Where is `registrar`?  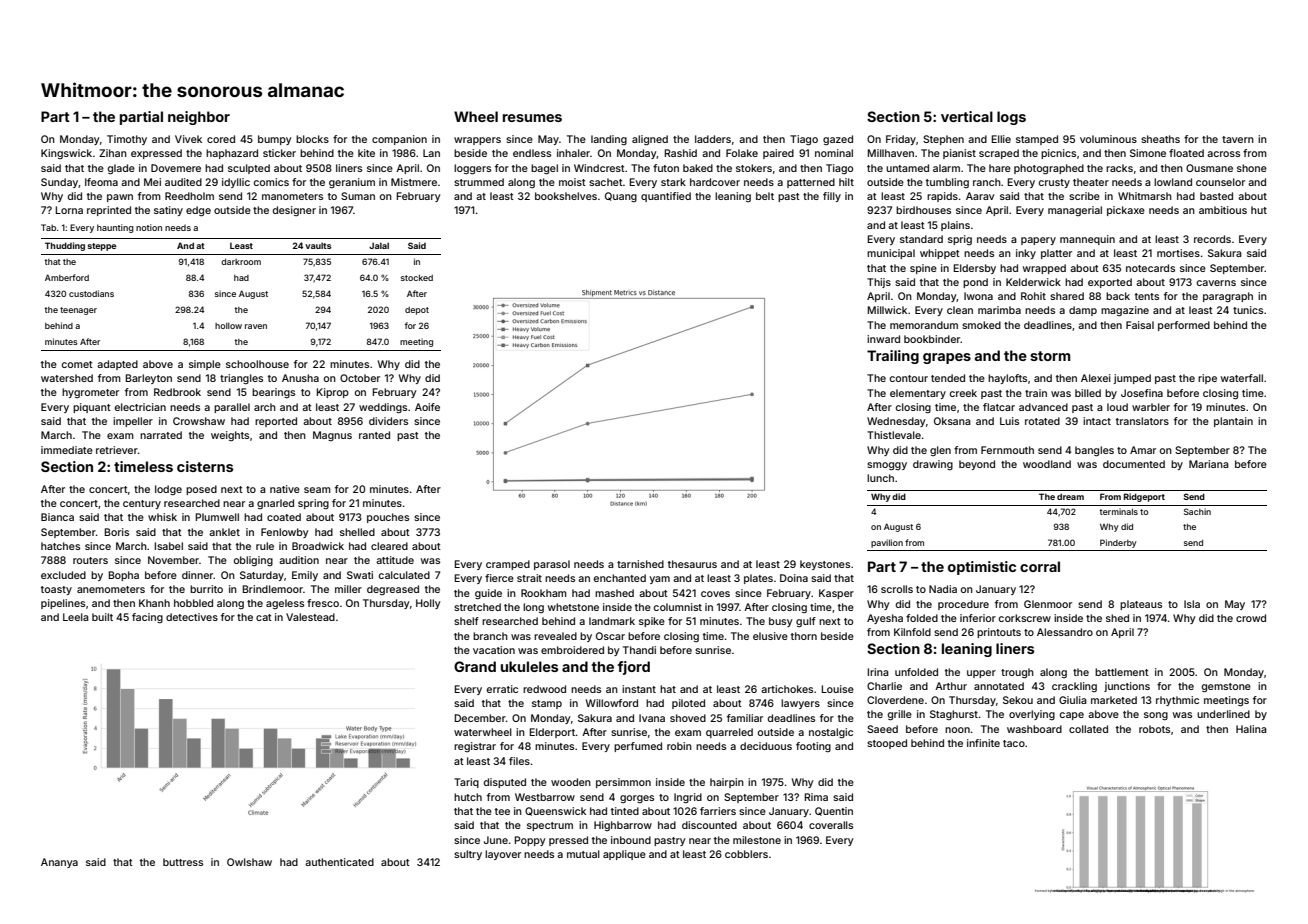
registrar is located at coordinates (475, 747).
